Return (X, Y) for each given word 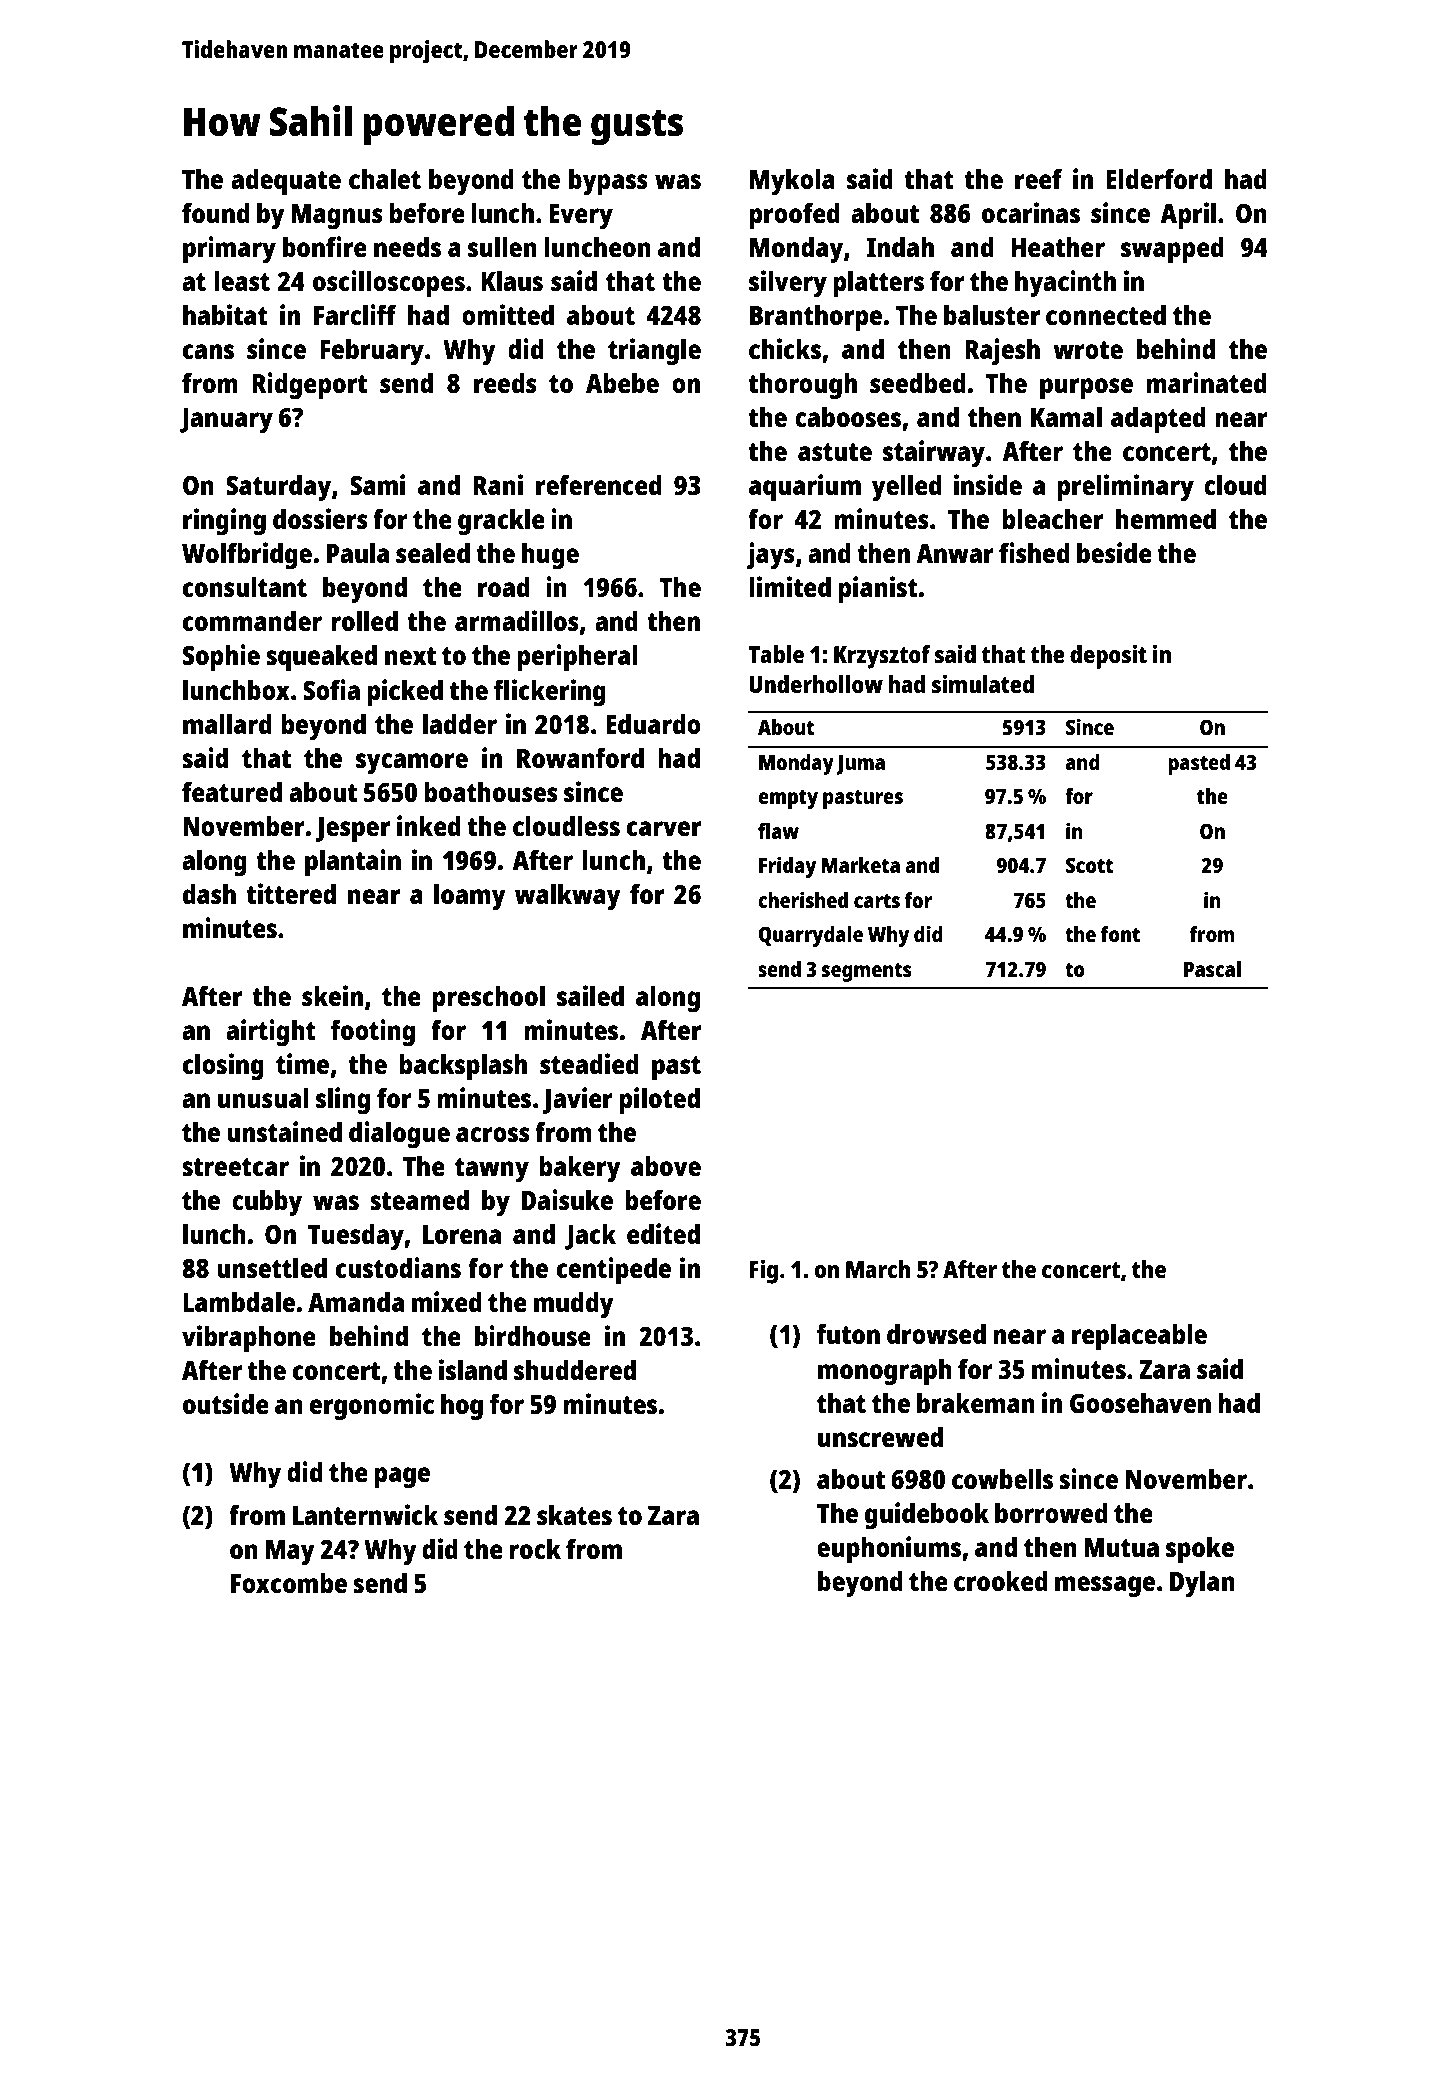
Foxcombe (289, 1583)
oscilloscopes (389, 283)
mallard (227, 724)
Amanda (356, 1302)
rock (535, 1549)
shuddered (575, 1370)
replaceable (1139, 1337)
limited (790, 586)
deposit (1108, 656)
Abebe (622, 383)
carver (664, 828)
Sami (377, 484)
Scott (1089, 865)
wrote (1088, 350)
